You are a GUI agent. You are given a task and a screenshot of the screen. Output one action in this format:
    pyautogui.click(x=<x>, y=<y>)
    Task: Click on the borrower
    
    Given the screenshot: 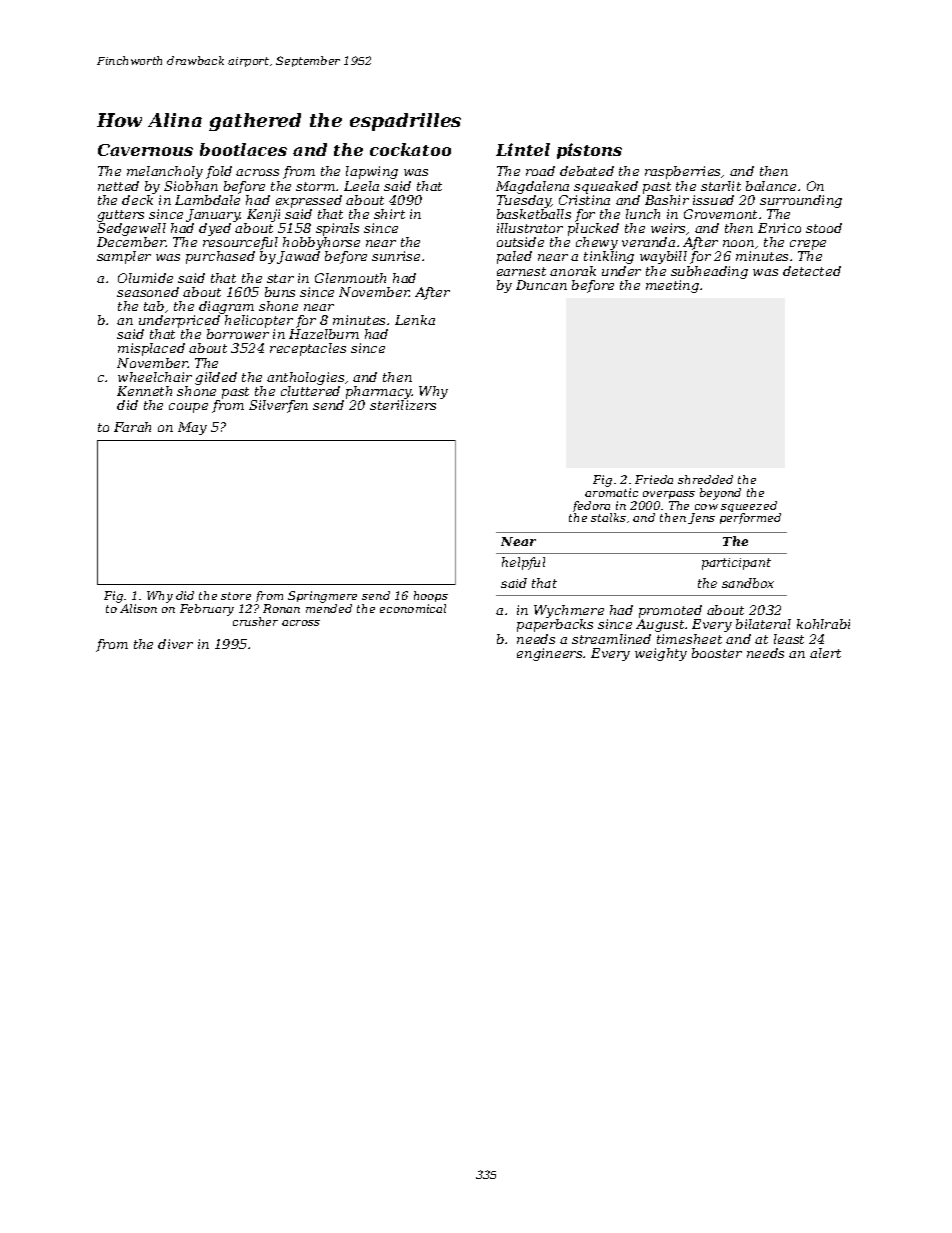 What is the action you would take?
    pyautogui.click(x=238, y=334)
